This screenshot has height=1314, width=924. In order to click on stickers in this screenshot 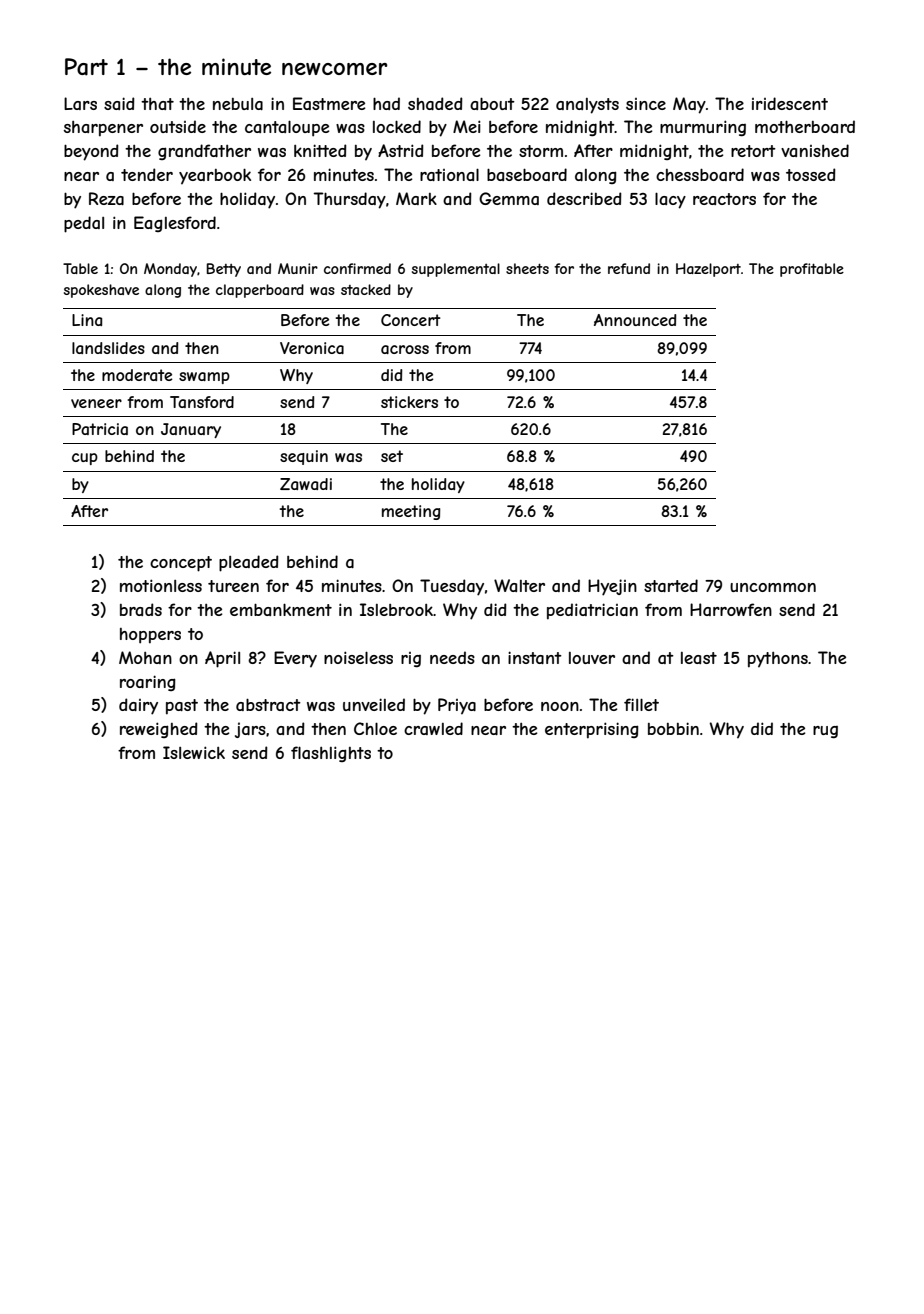, I will do `click(409, 402)`.
